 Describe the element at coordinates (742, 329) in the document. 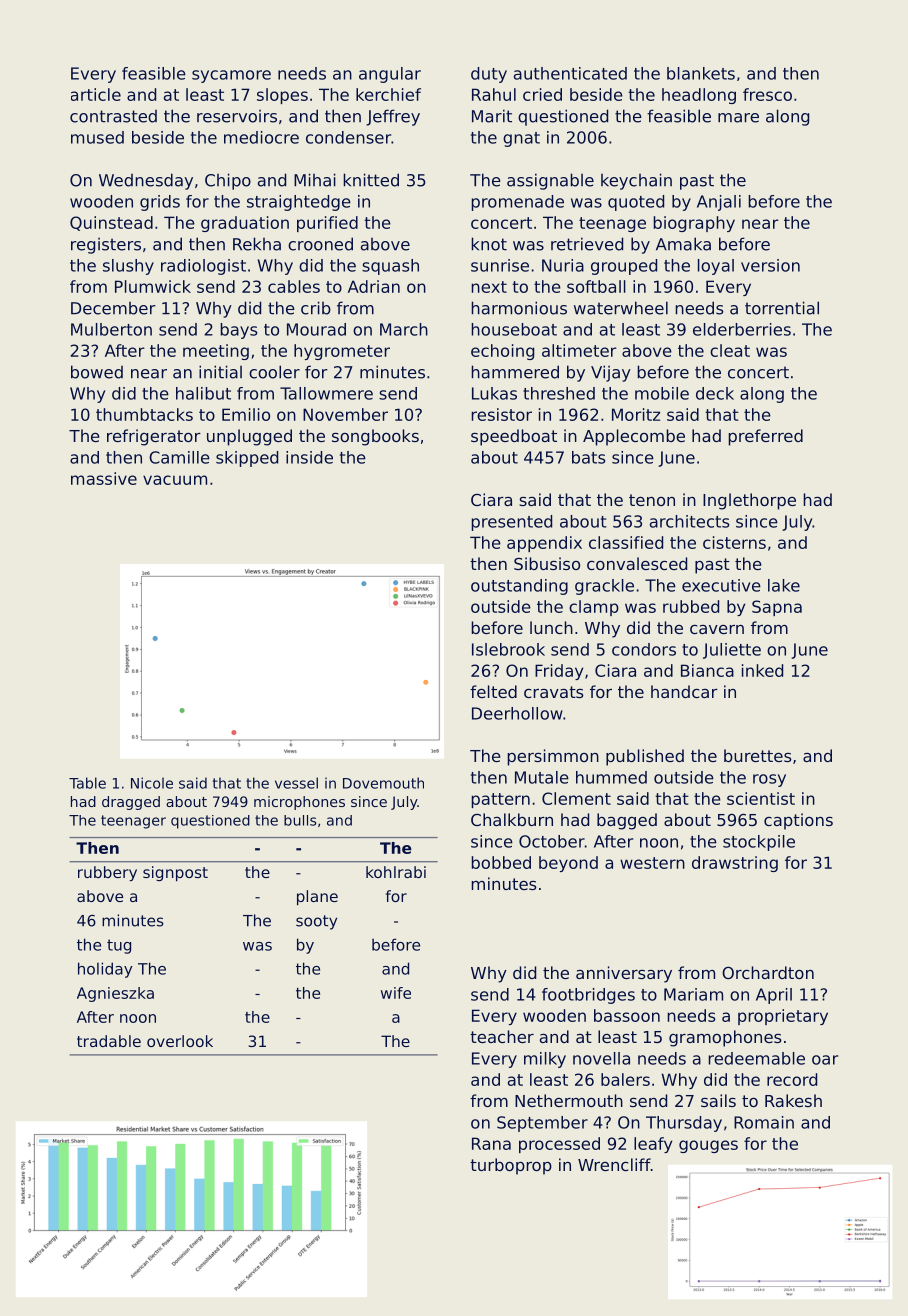

I see `elderberries` at that location.
